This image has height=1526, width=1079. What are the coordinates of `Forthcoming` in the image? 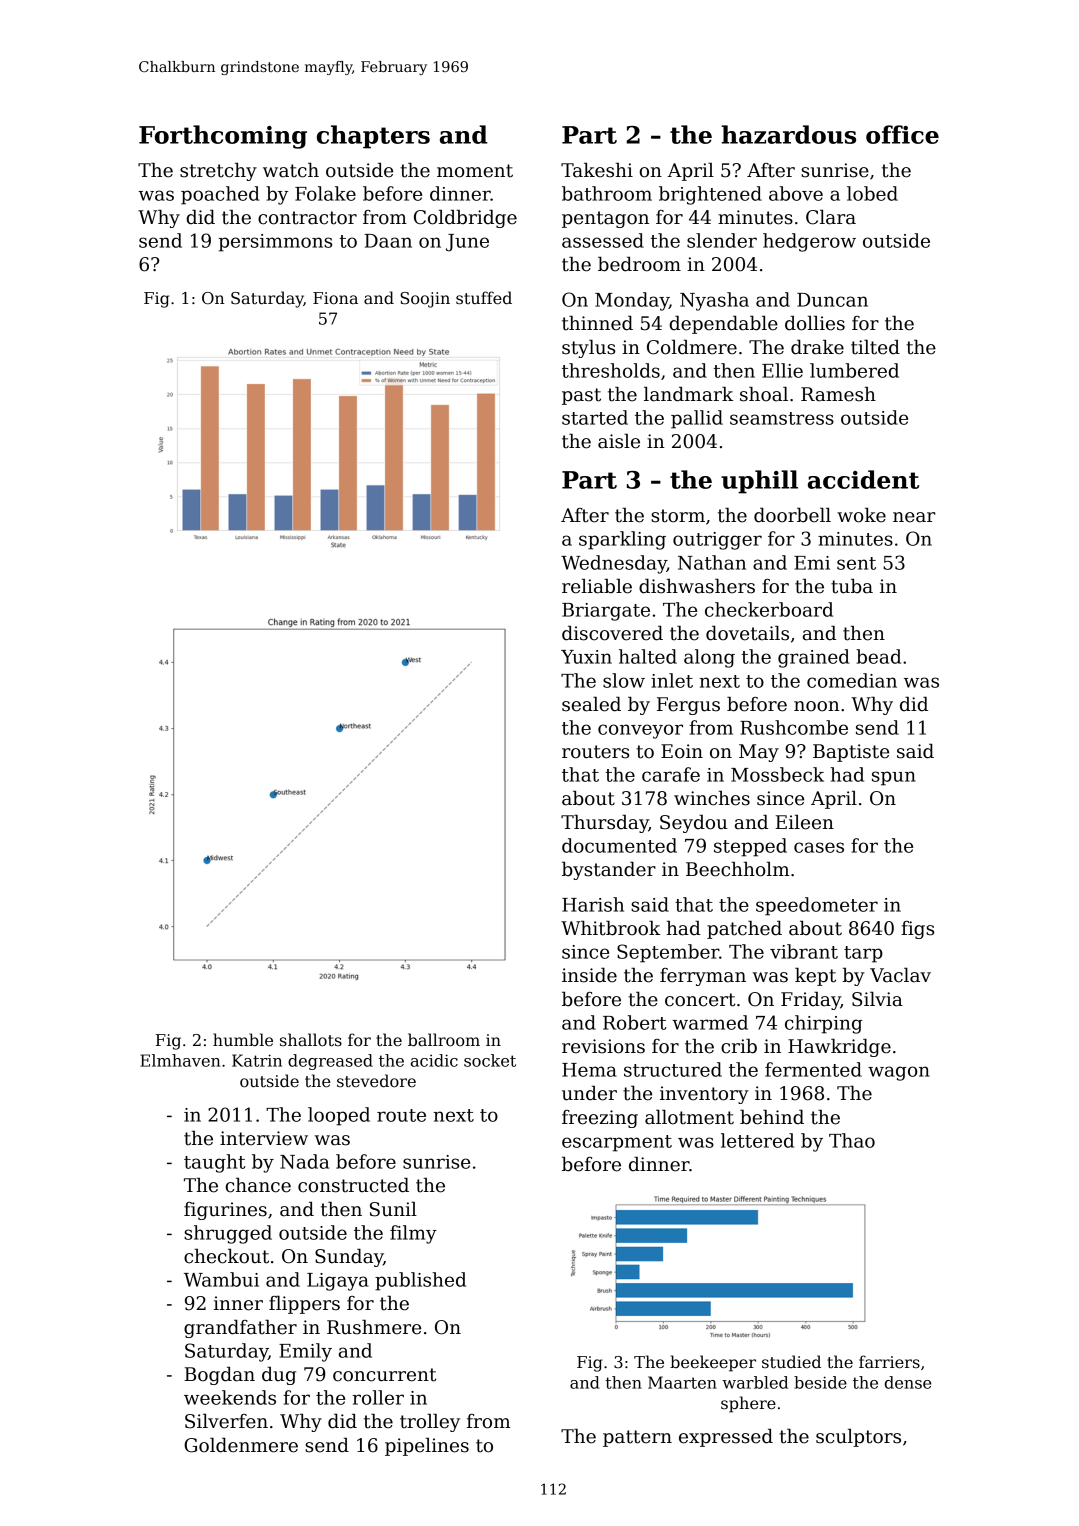 It's located at (223, 137).
